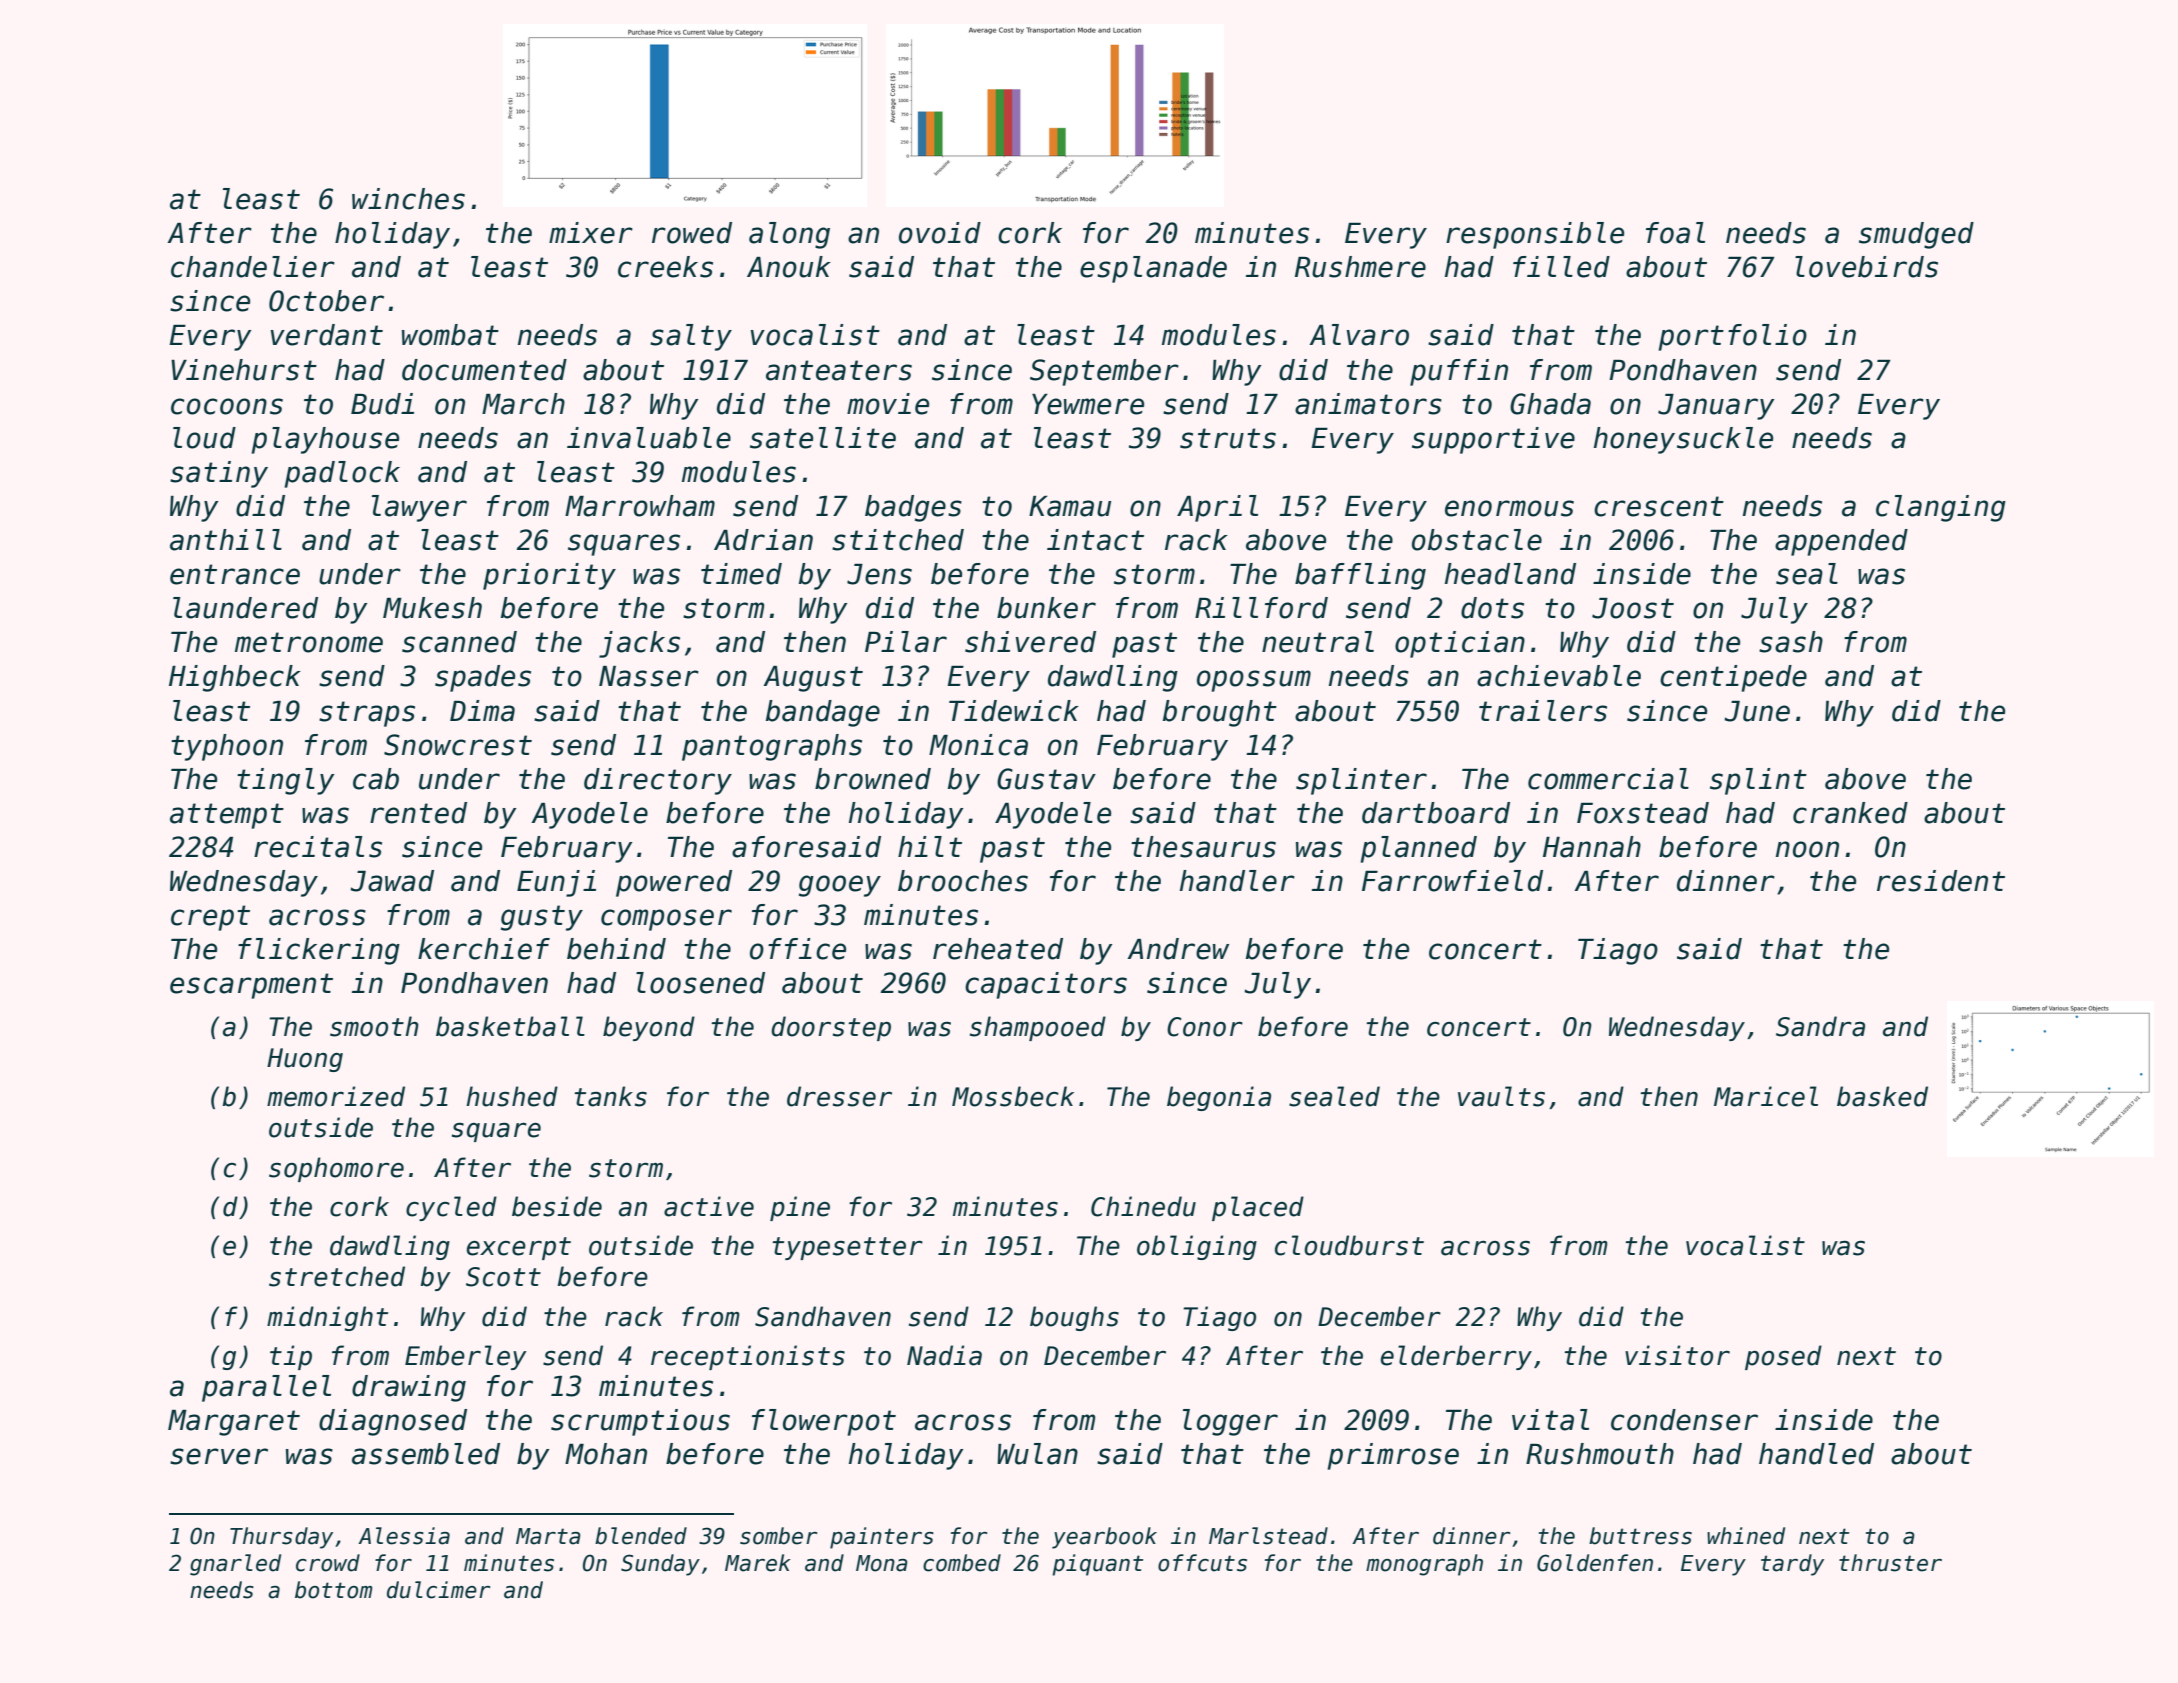  I want to click on gnarled, so click(235, 1565).
